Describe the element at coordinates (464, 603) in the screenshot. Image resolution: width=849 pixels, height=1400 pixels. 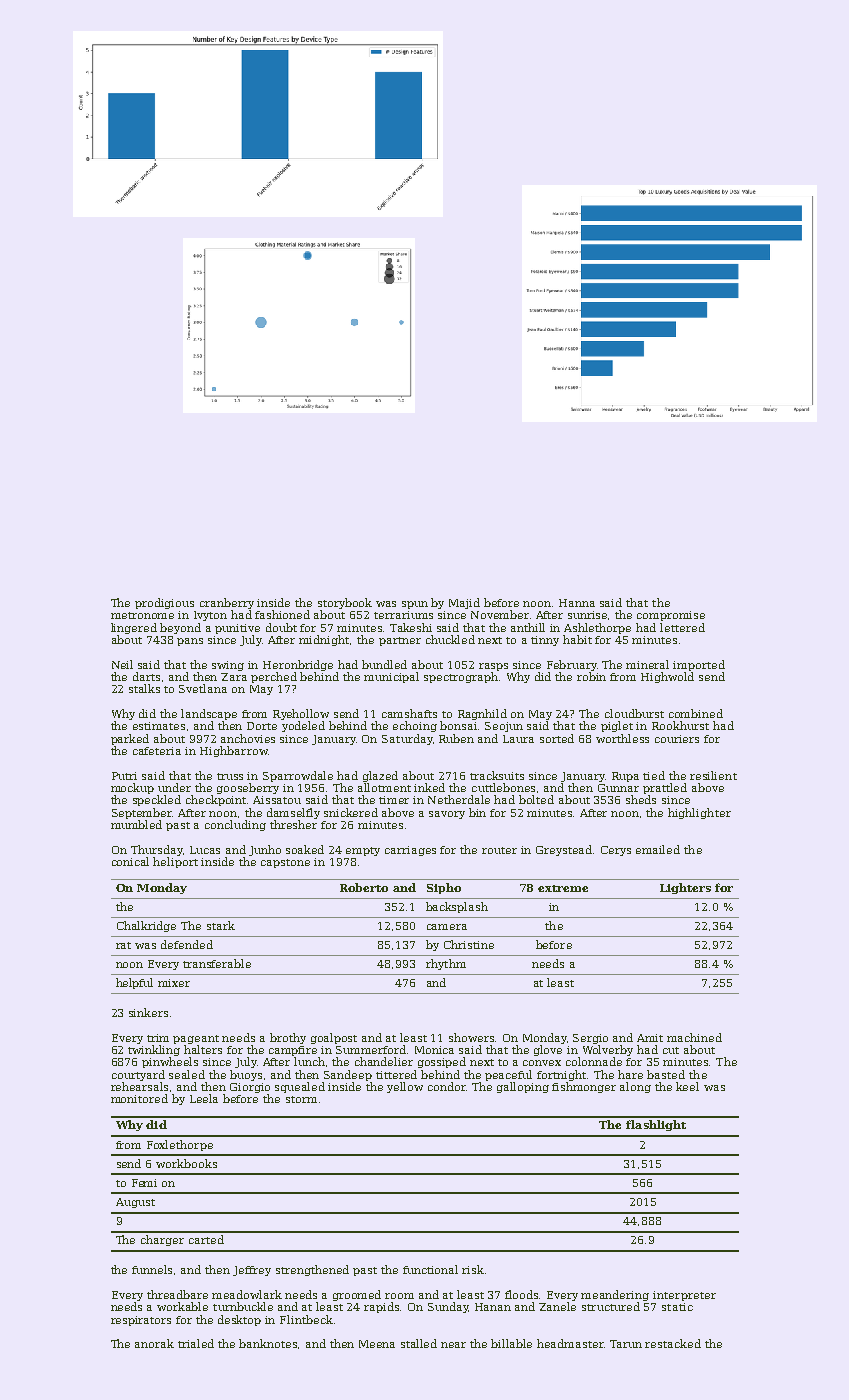
I see `Majid` at that location.
